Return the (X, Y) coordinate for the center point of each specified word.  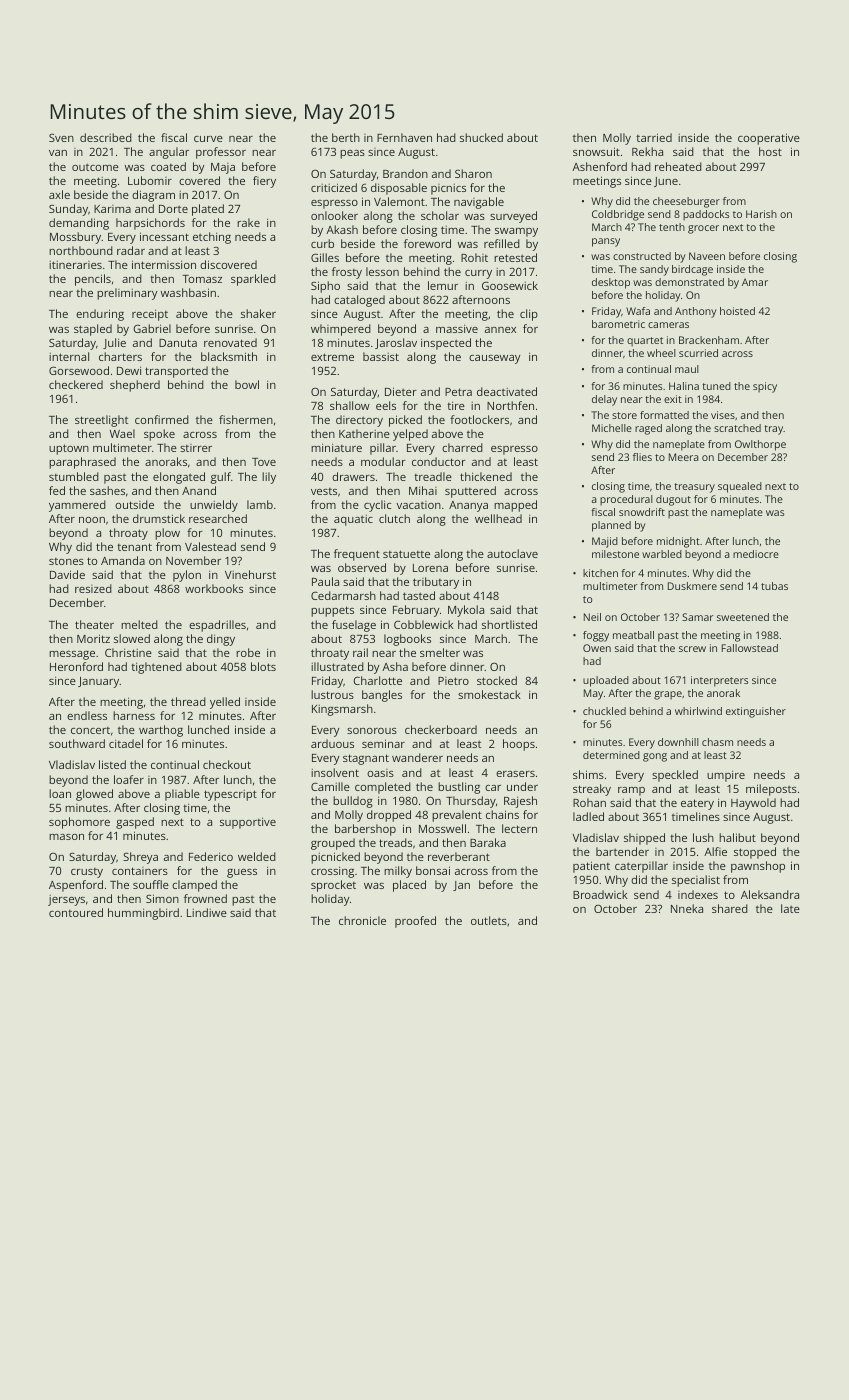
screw (692, 649)
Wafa (638, 311)
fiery (264, 182)
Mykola (466, 611)
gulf (221, 478)
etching (212, 238)
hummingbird (143, 914)
